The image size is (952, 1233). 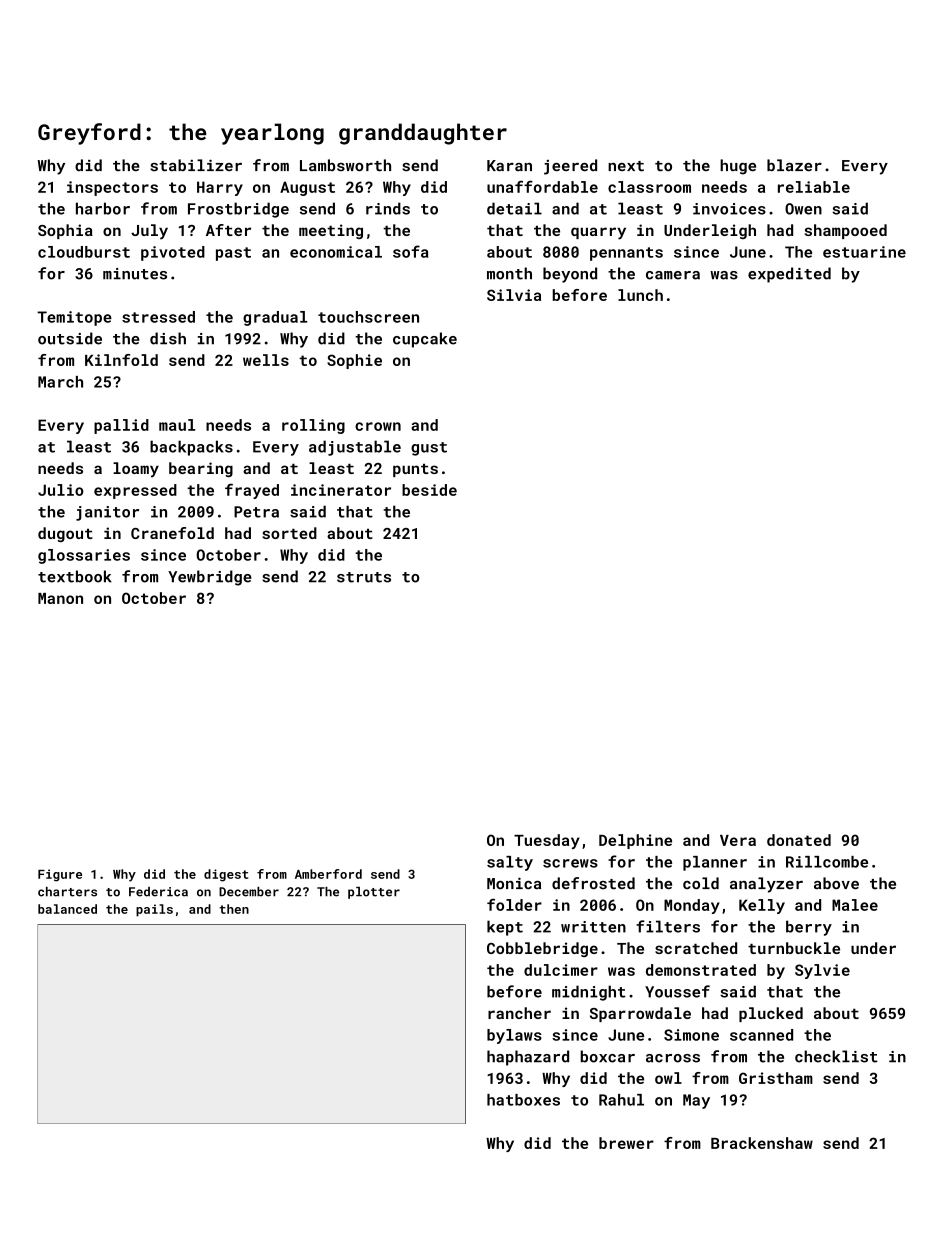 What do you see at coordinates (561, 970) in the screenshot?
I see `dulcimer` at bounding box center [561, 970].
